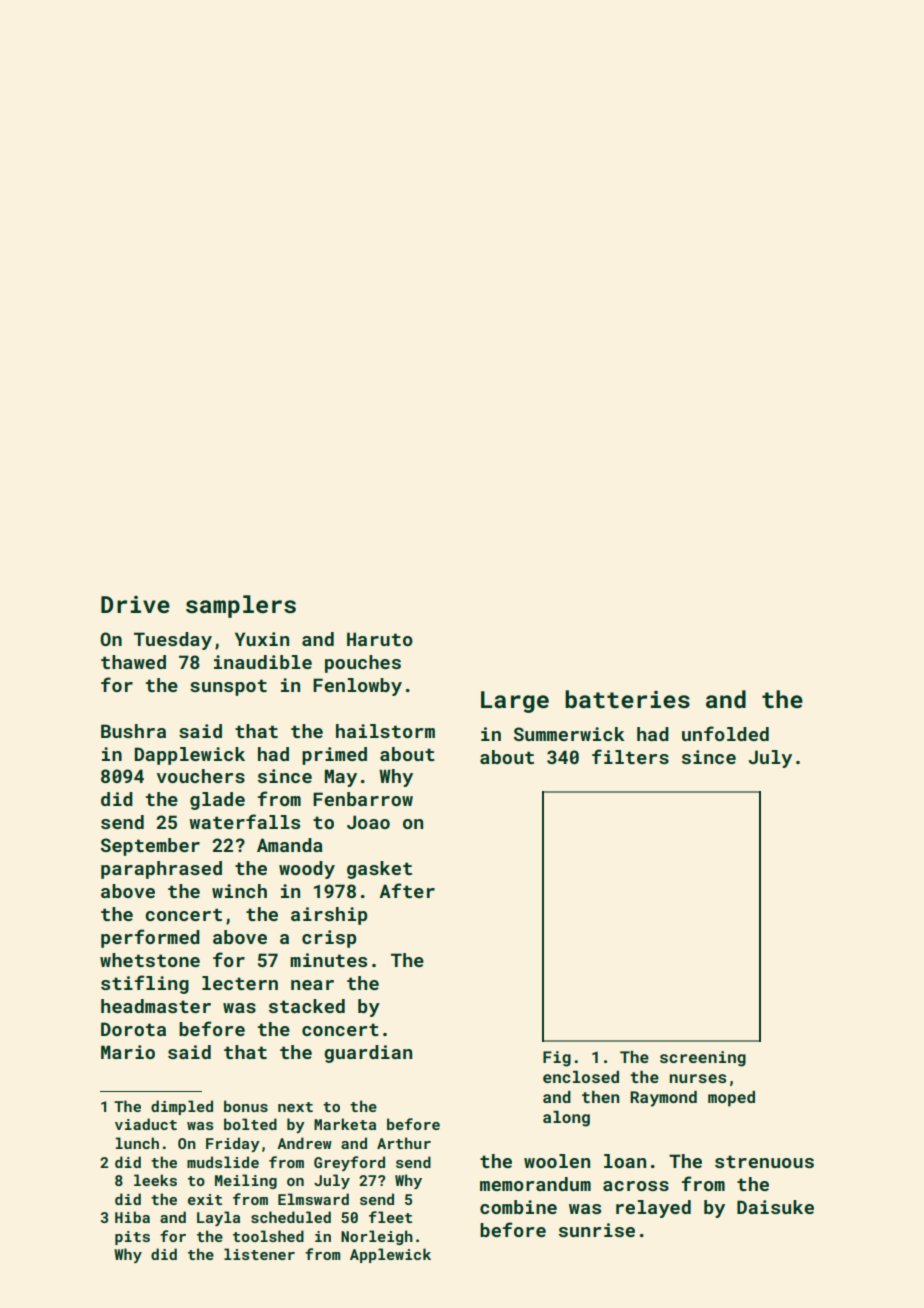 The image size is (924, 1308). What do you see at coordinates (380, 639) in the screenshot?
I see `Haruto` at bounding box center [380, 639].
